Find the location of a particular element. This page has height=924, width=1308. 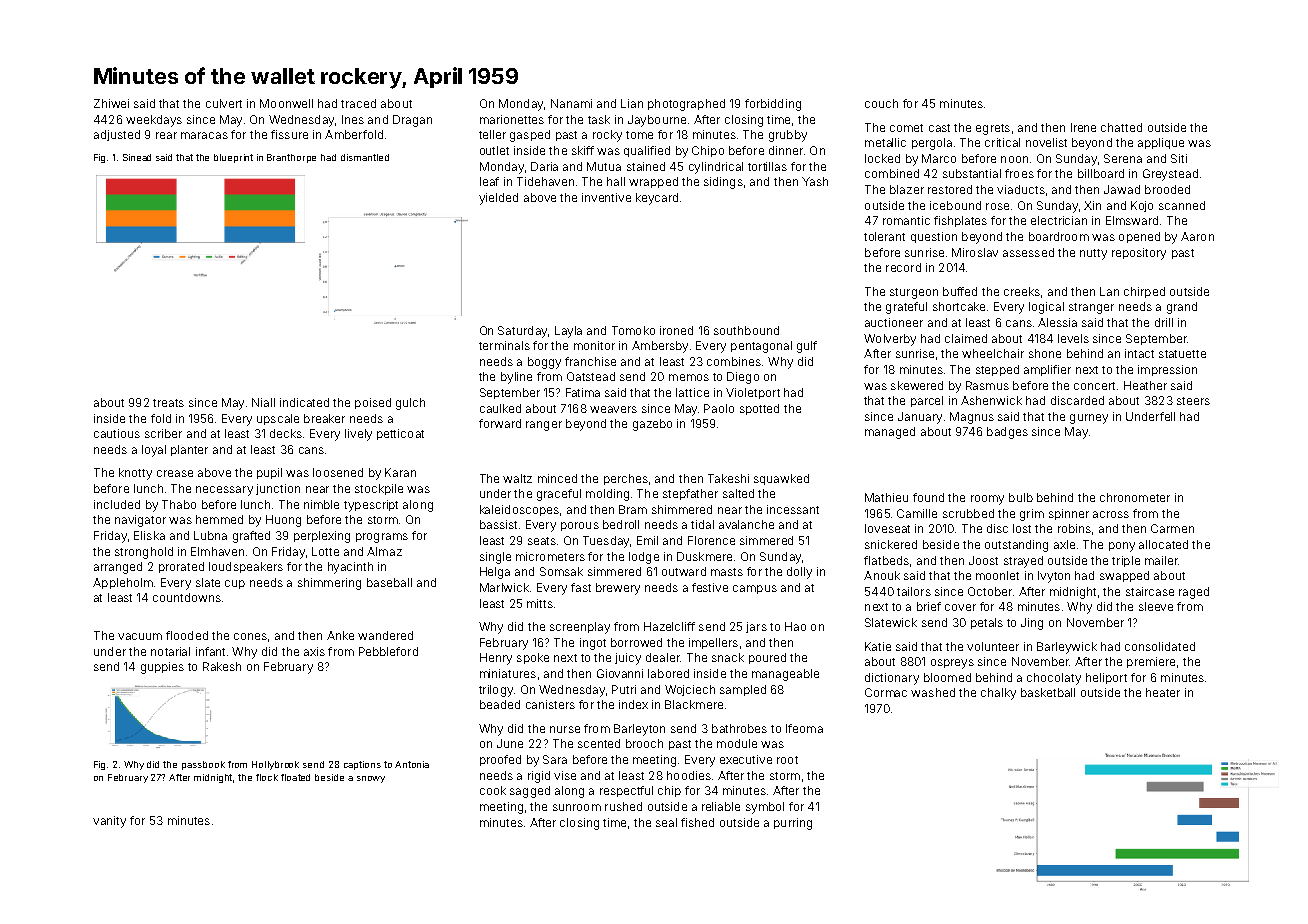

Hollybrook is located at coordinates (275, 765).
